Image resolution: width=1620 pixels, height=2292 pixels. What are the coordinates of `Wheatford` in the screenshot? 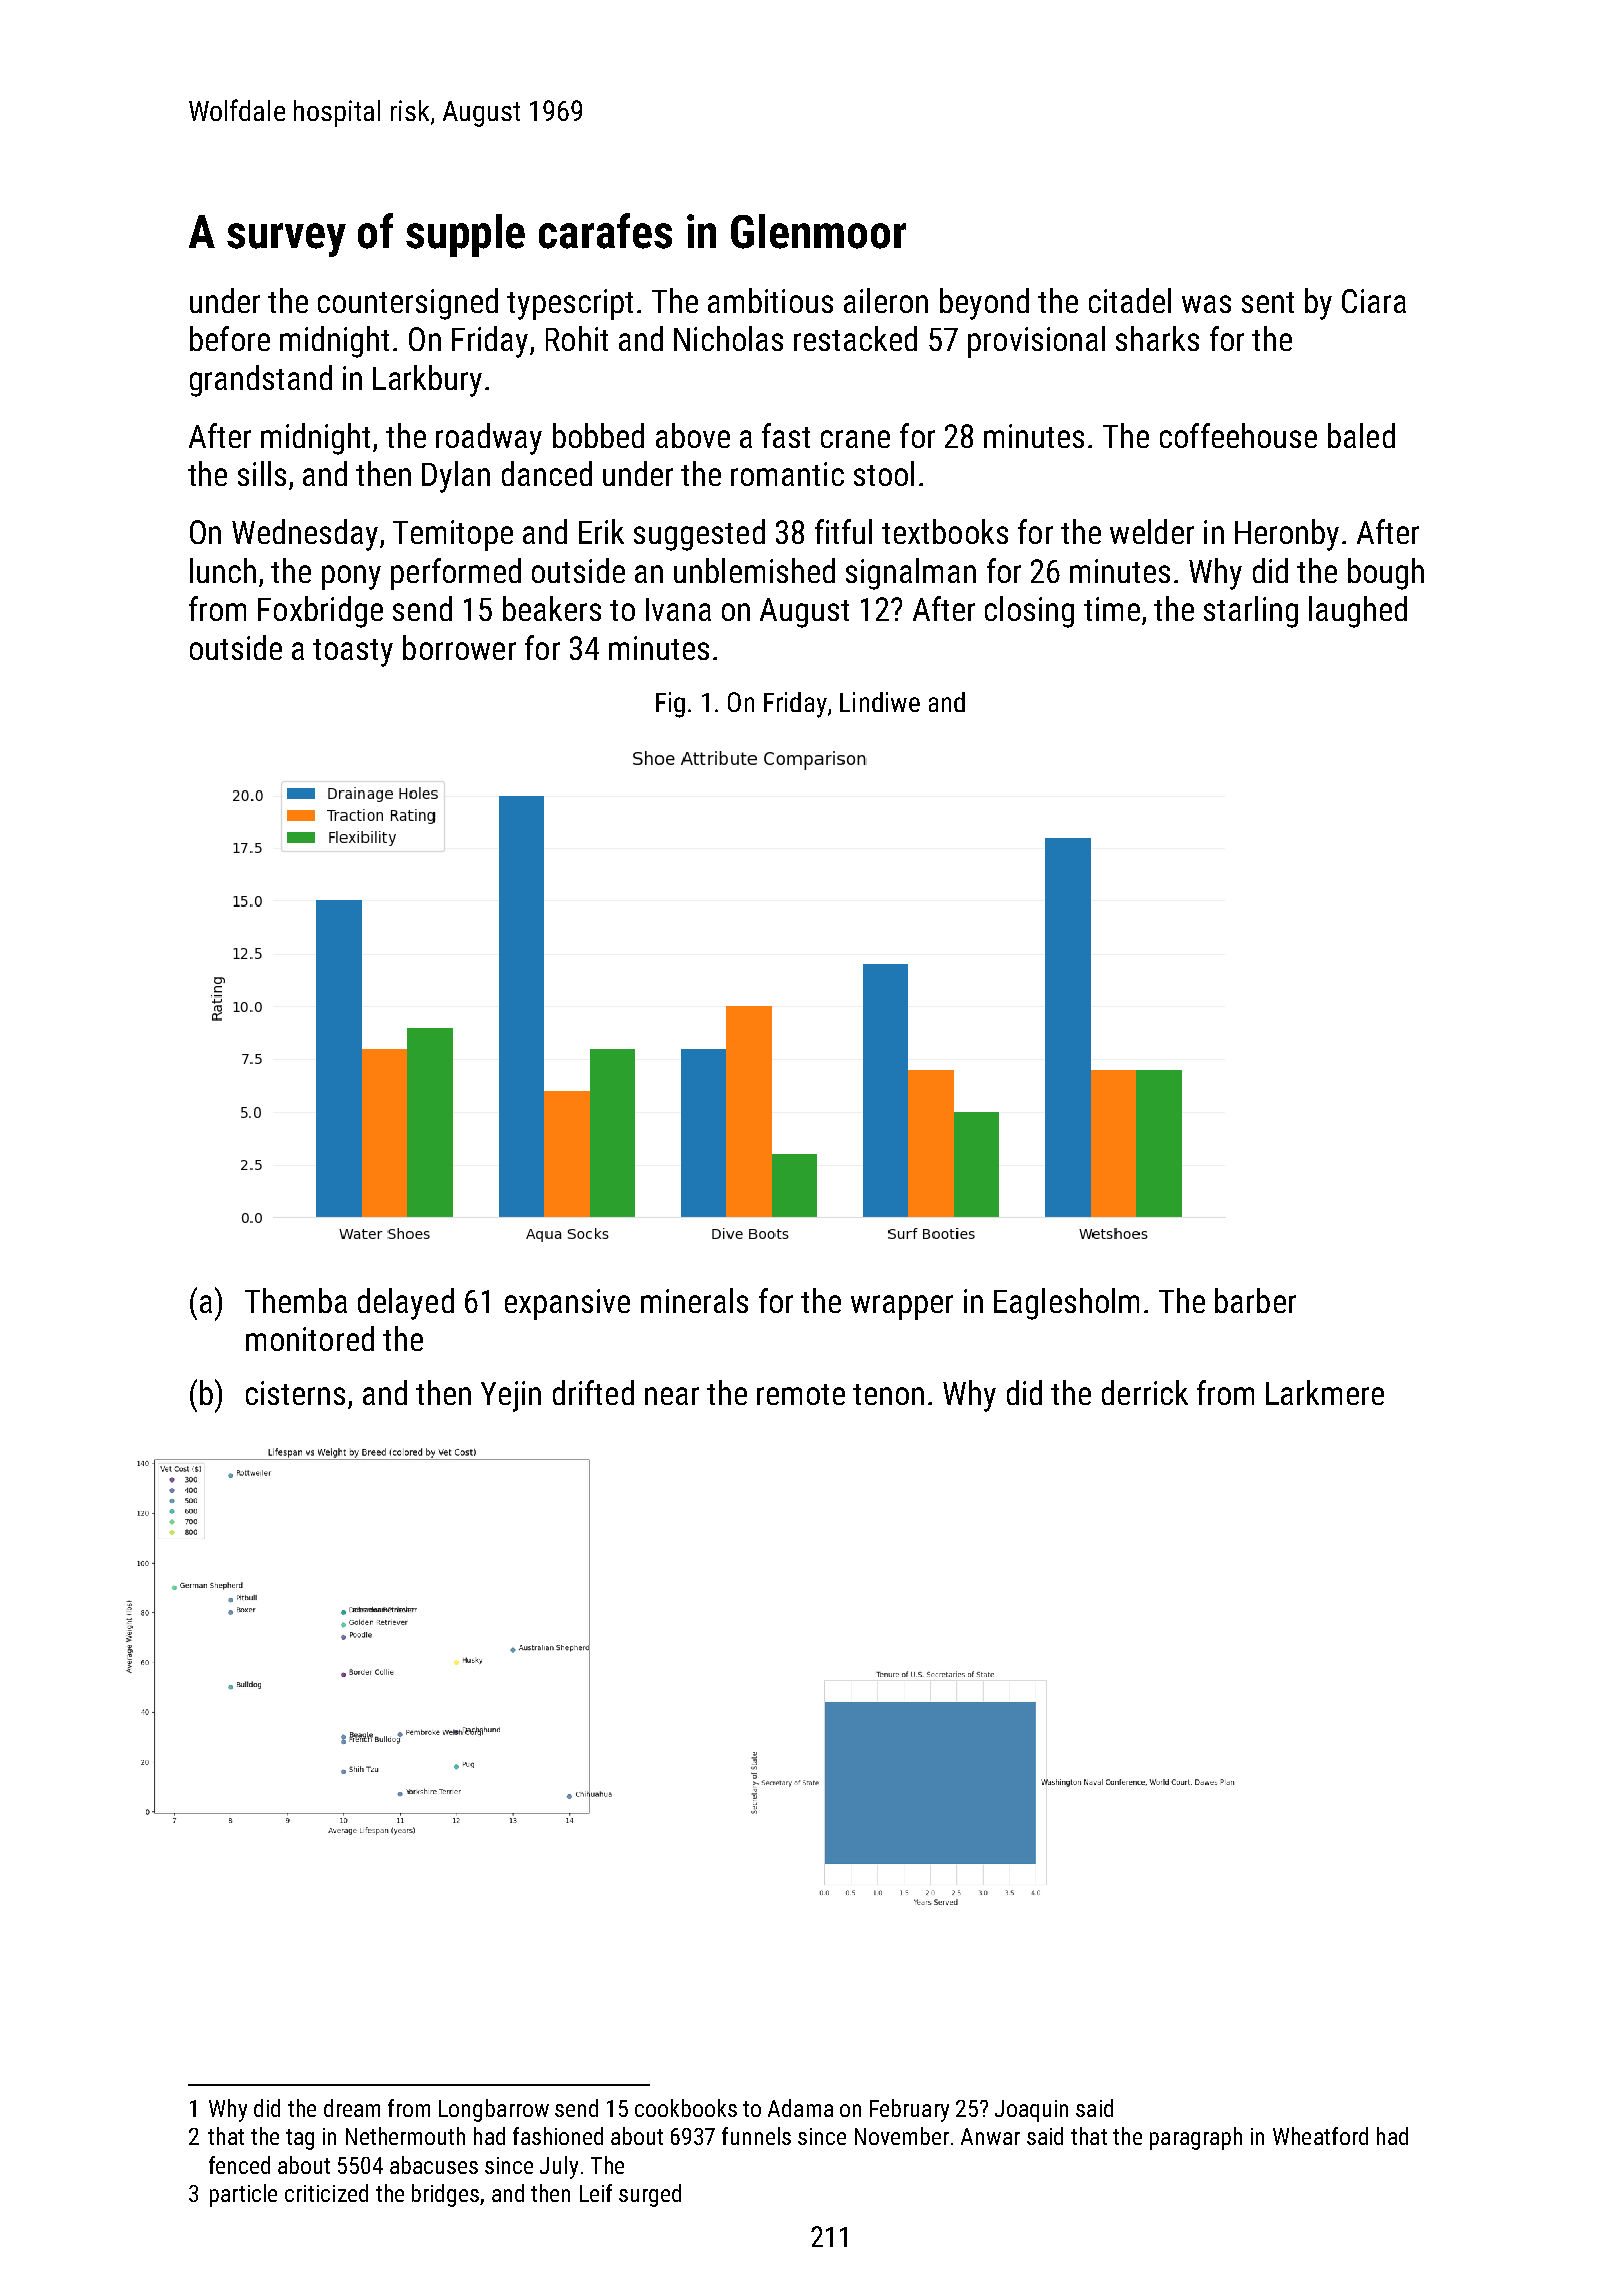 It's located at (1320, 2136).
